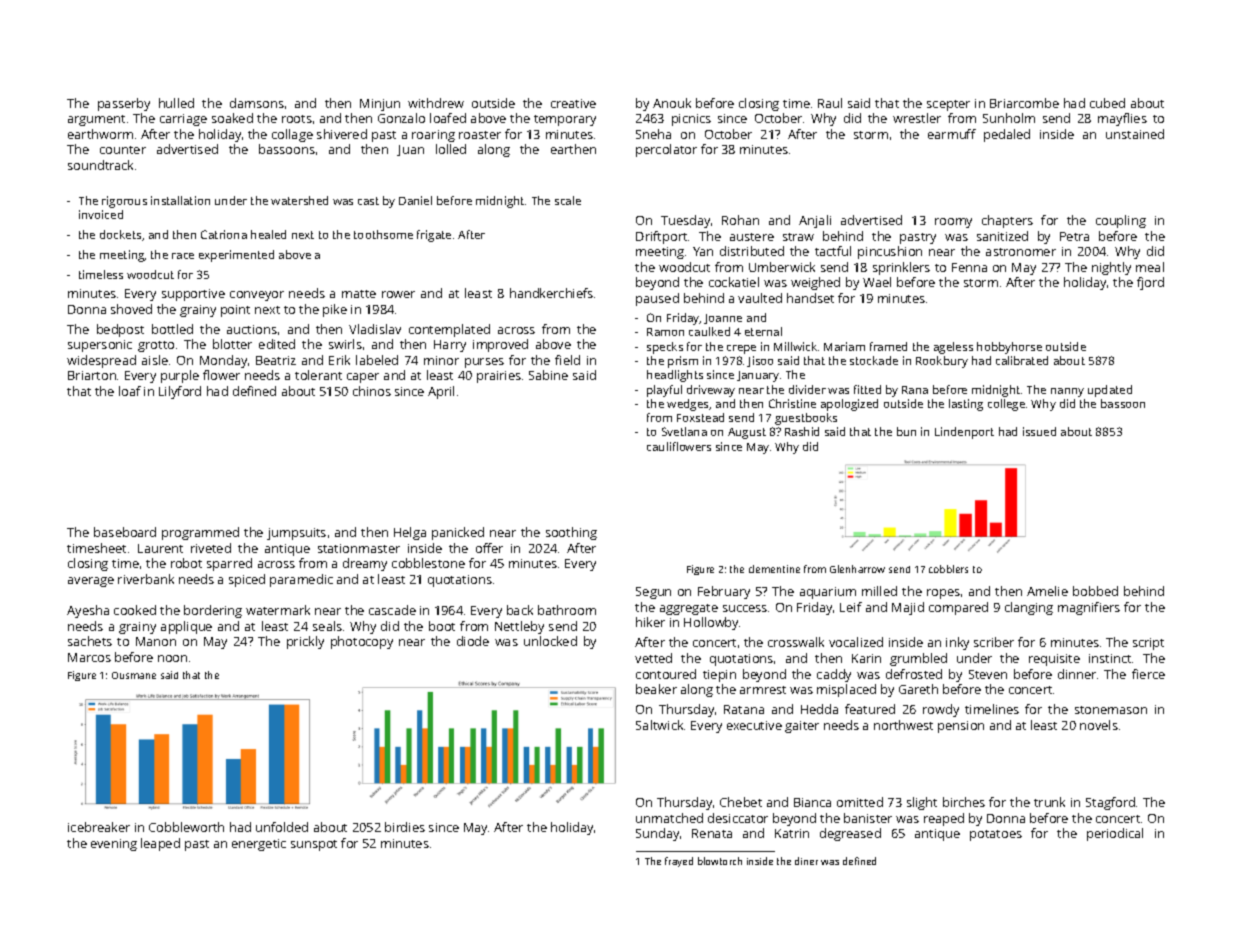 The image size is (1233, 952). Describe the element at coordinates (948, 105) in the document. I see `scepter` at that location.
